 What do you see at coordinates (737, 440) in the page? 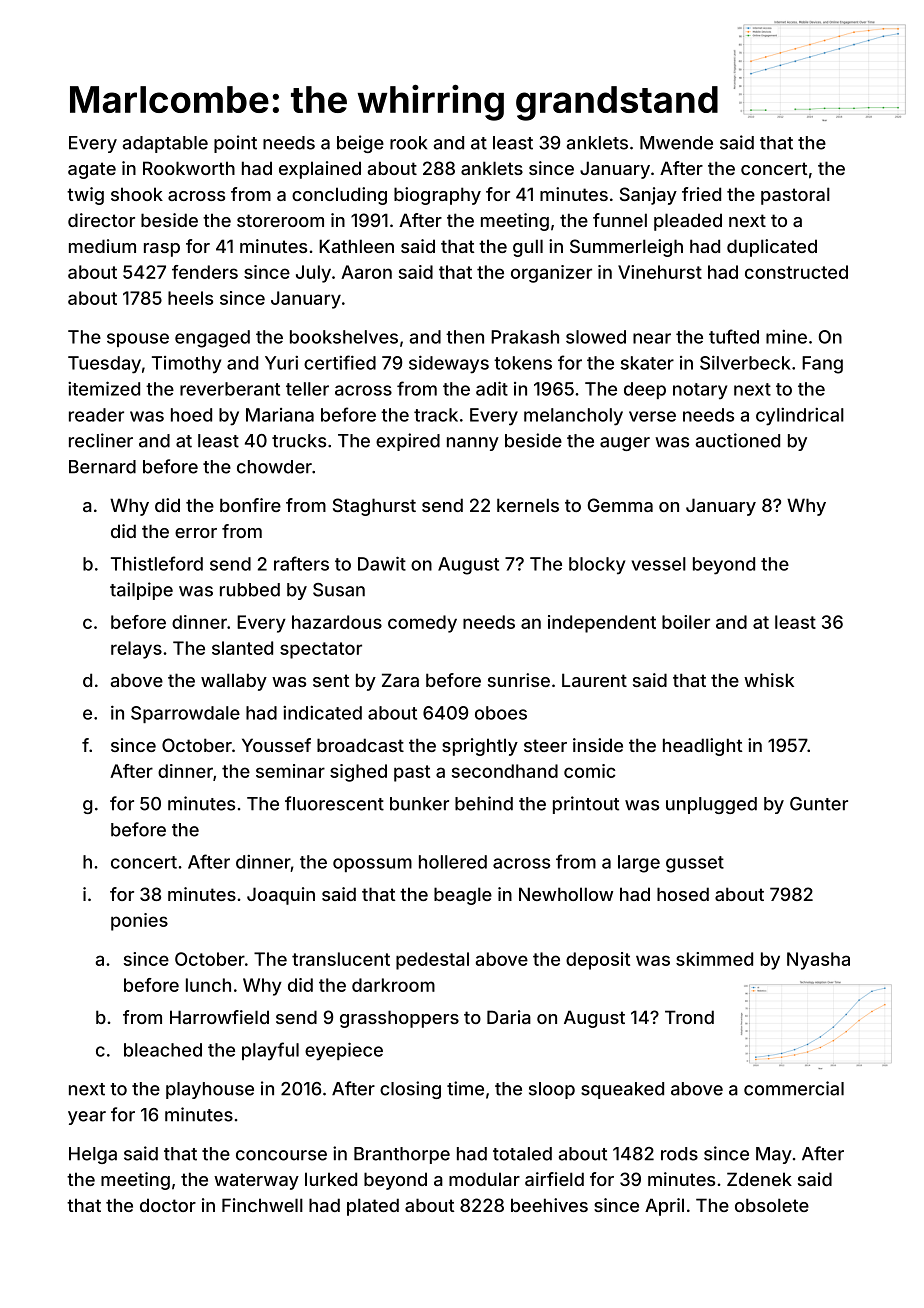
I see `auctioned` at bounding box center [737, 440].
